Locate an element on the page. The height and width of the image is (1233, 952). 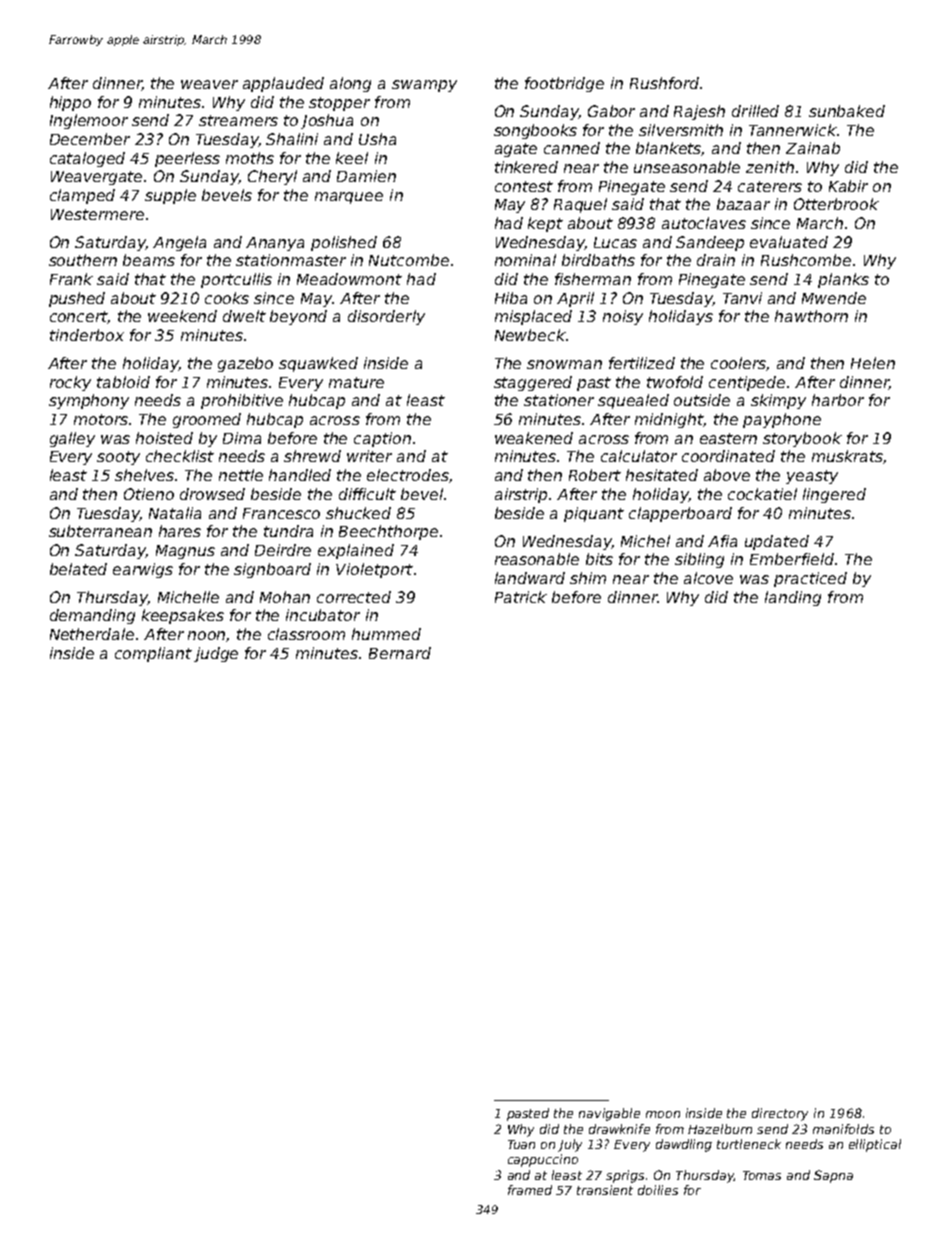
April is located at coordinates (575, 299).
